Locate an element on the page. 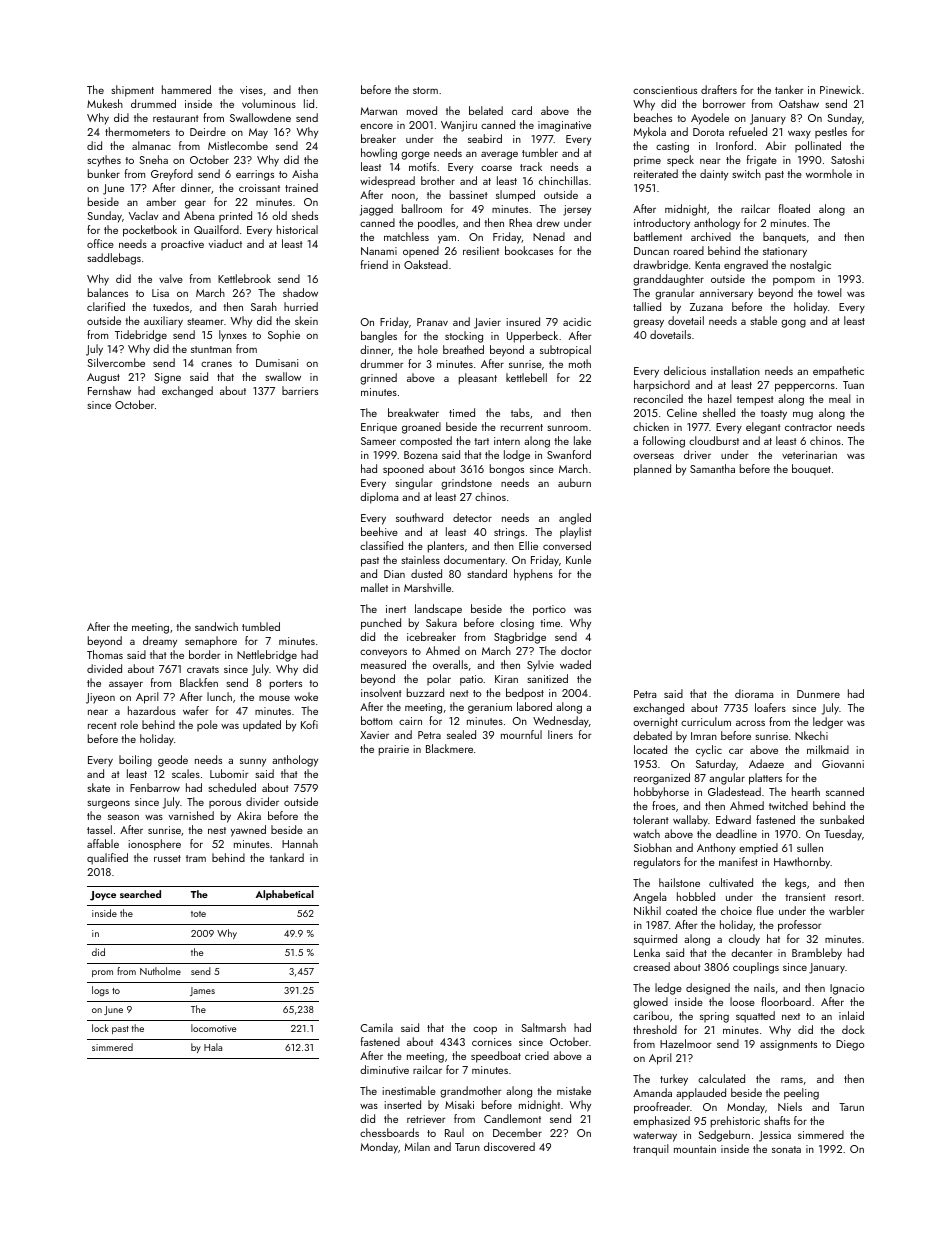  mournful is located at coordinates (521, 734).
